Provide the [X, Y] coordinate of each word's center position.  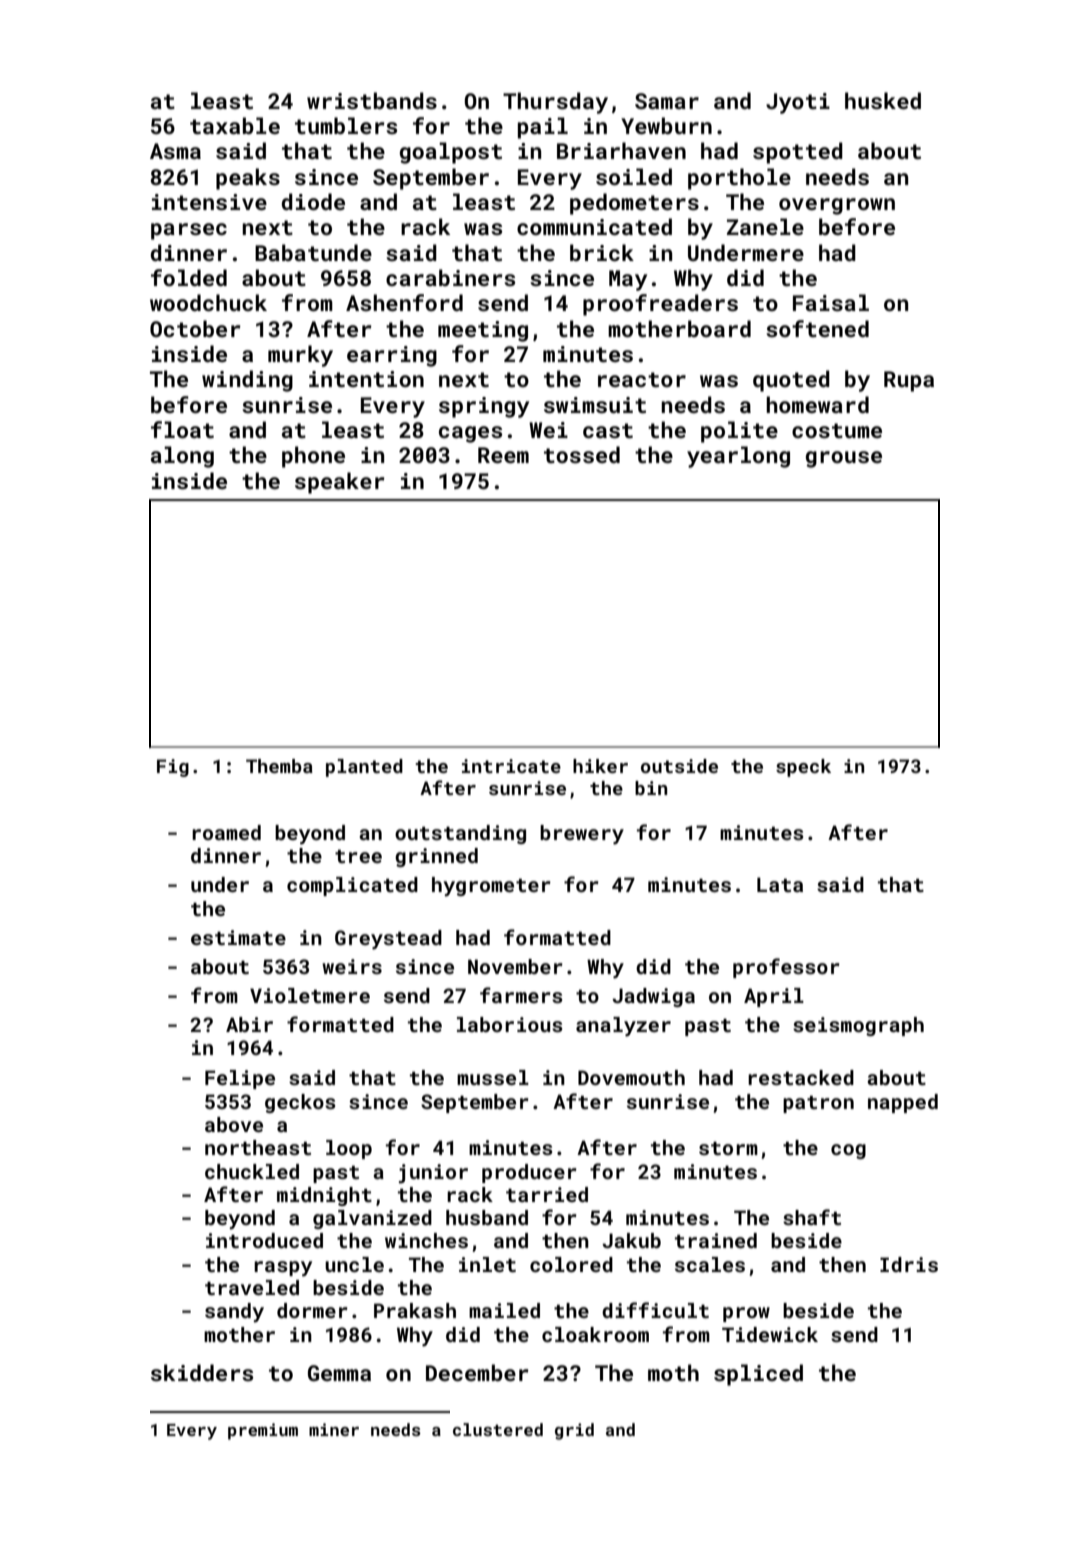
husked [883, 100]
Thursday [555, 103]
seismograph [858, 1026]
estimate [238, 937]
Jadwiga [653, 997]
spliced [758, 1375]
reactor [642, 379]
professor [786, 968]
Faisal [831, 302]
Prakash [415, 1310]
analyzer [623, 1027]
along [182, 457]
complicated [352, 886]
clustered [498, 1429]
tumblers [346, 125]
